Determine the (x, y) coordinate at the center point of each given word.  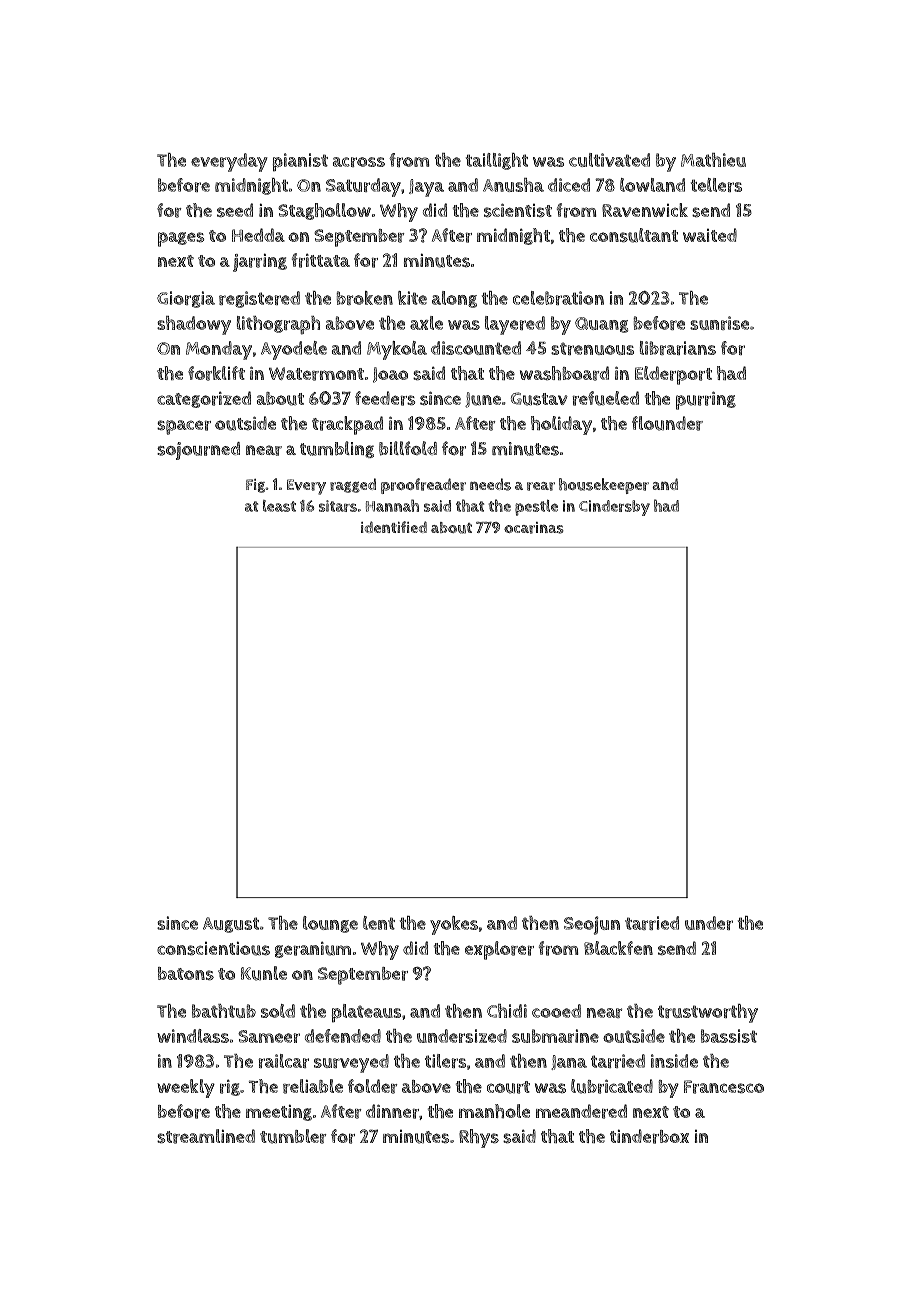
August (231, 925)
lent (379, 923)
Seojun (592, 925)
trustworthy (708, 1013)
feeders (385, 398)
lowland (652, 185)
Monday (219, 350)
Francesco (724, 1087)
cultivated (609, 160)
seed (235, 210)
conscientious (213, 948)
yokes (454, 925)
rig (230, 1088)
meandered (581, 1111)
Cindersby (614, 508)
